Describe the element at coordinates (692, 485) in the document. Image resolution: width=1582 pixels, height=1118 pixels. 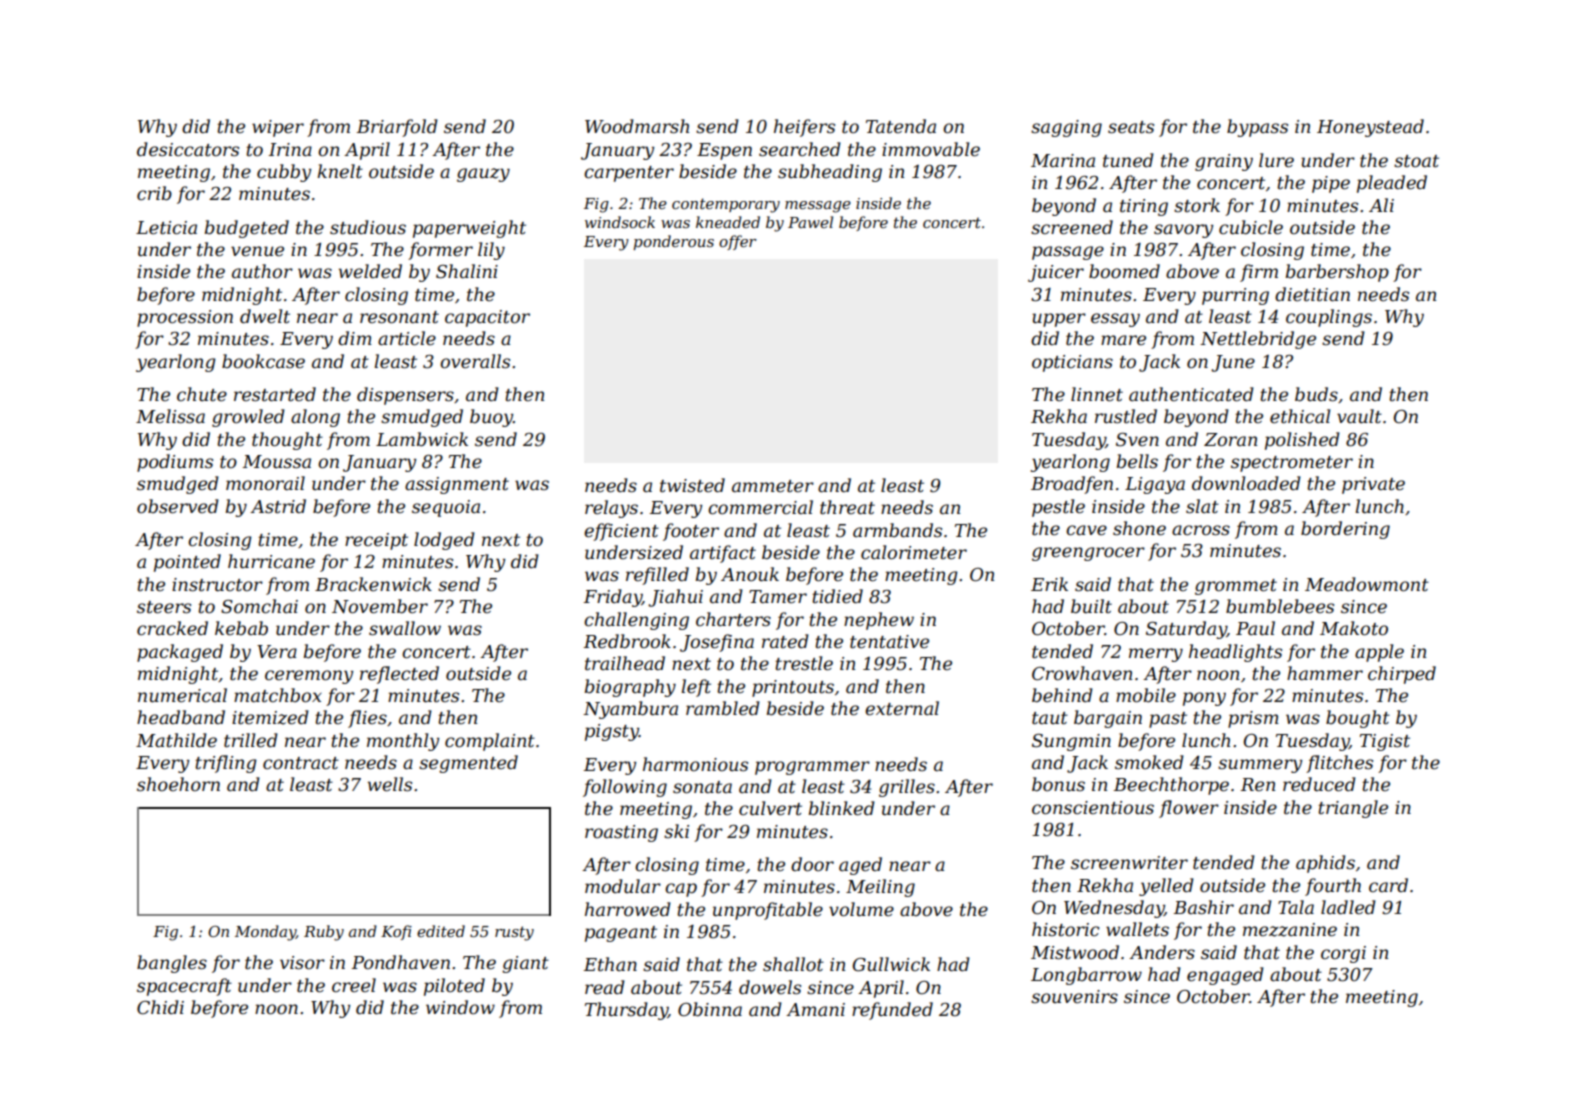
I see `twisted` at that location.
